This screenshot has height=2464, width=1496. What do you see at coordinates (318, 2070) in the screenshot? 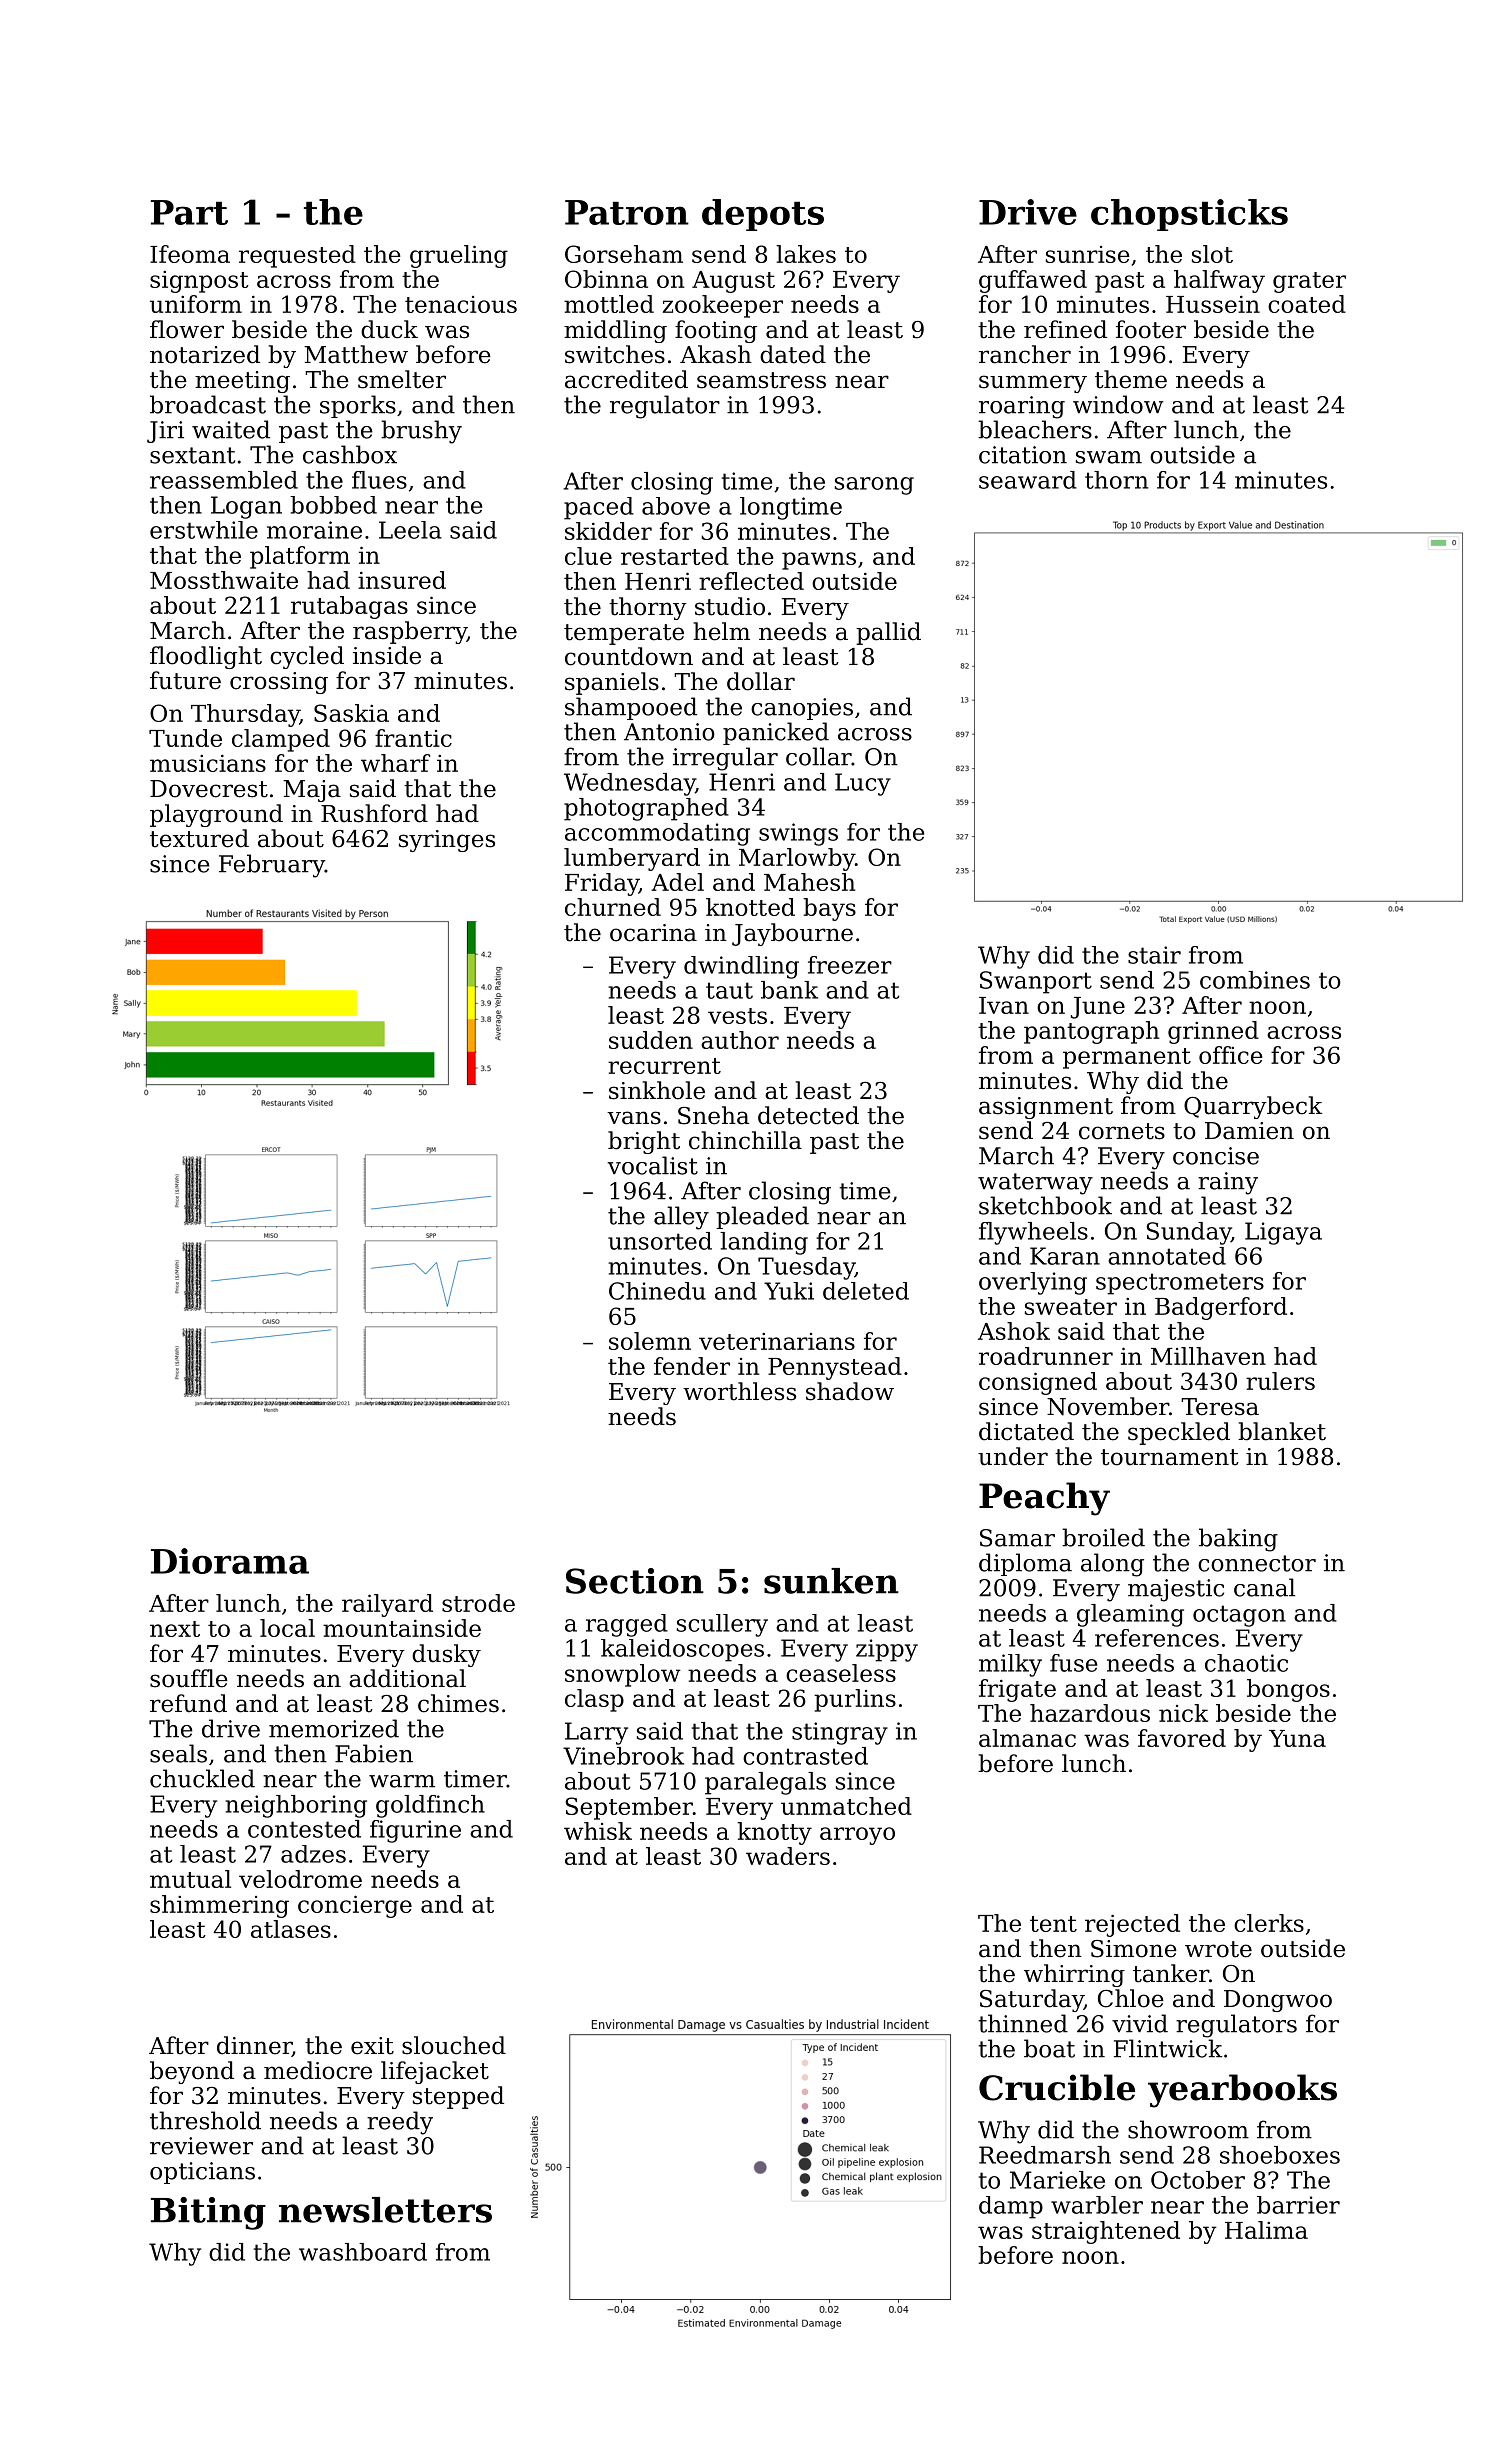
I see `mediocre` at bounding box center [318, 2070].
